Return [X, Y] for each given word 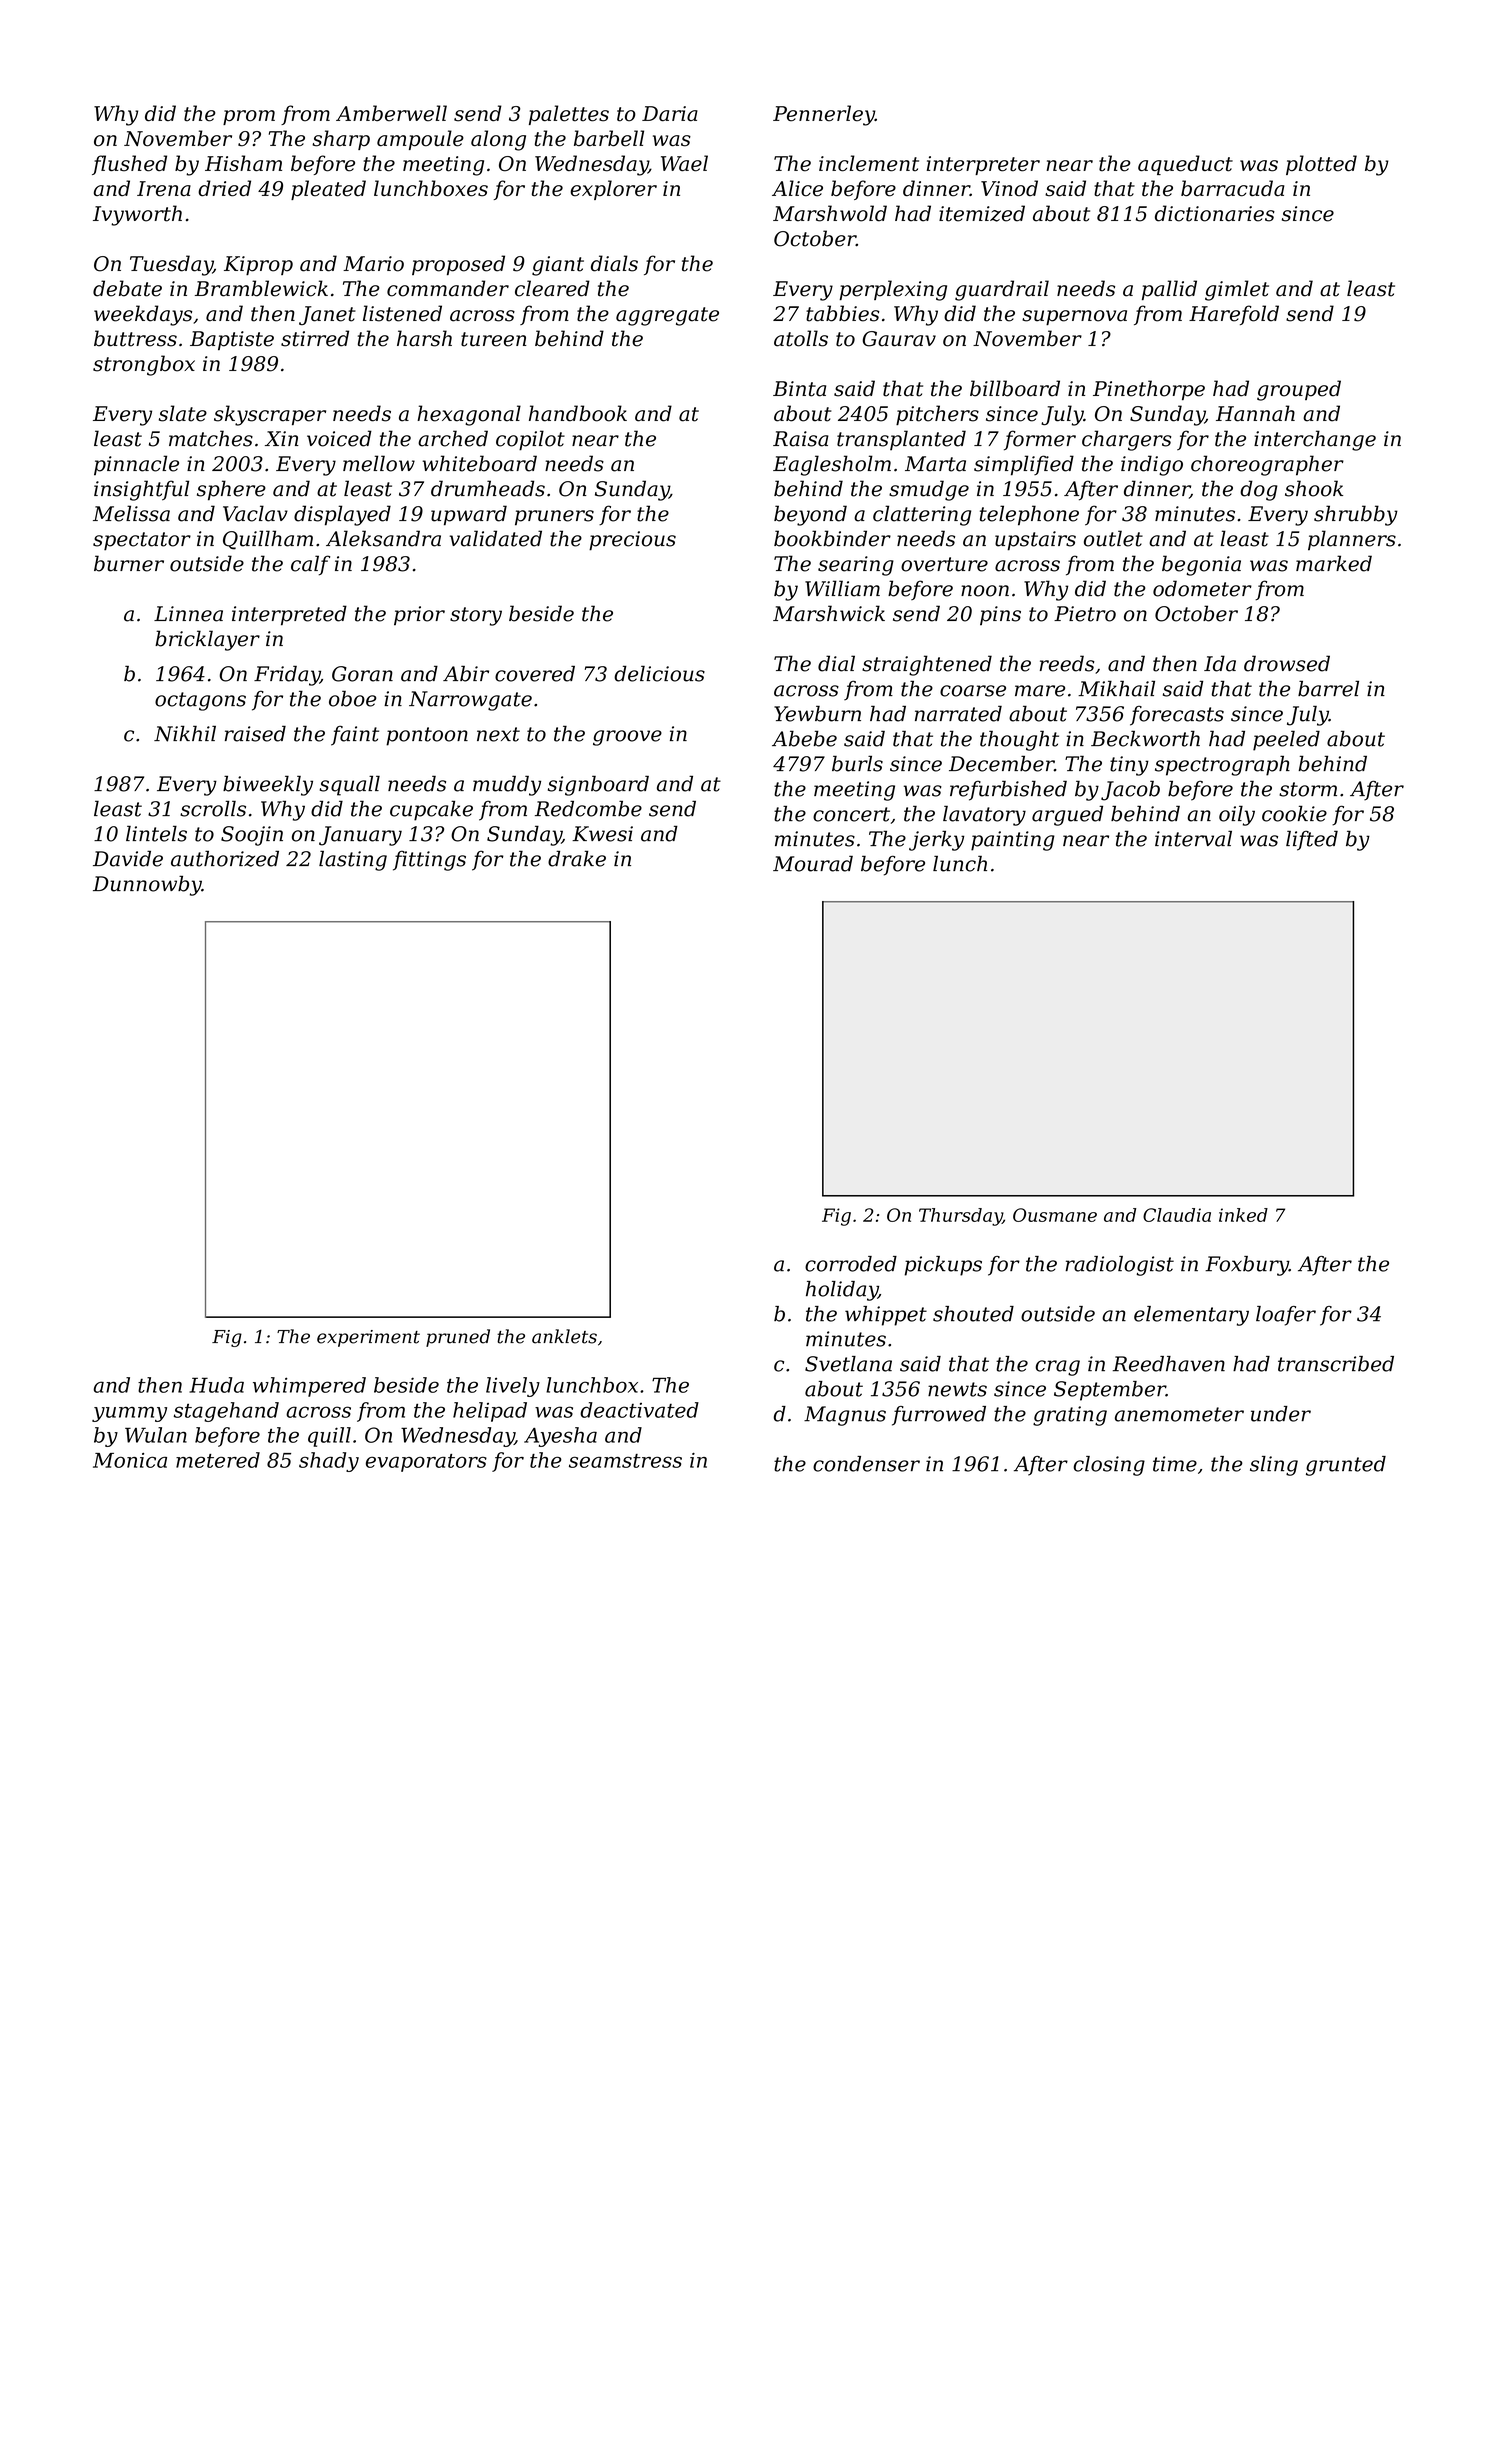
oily [1237, 816]
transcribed [1336, 1364]
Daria [670, 114]
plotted [1321, 165]
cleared [552, 288]
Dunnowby [147, 885]
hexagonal [469, 415]
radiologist [1119, 1266]
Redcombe [588, 808]
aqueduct [1185, 165]
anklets [564, 1336]
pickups [943, 1266]
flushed [129, 165]
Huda [216, 1385]
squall [350, 785]
